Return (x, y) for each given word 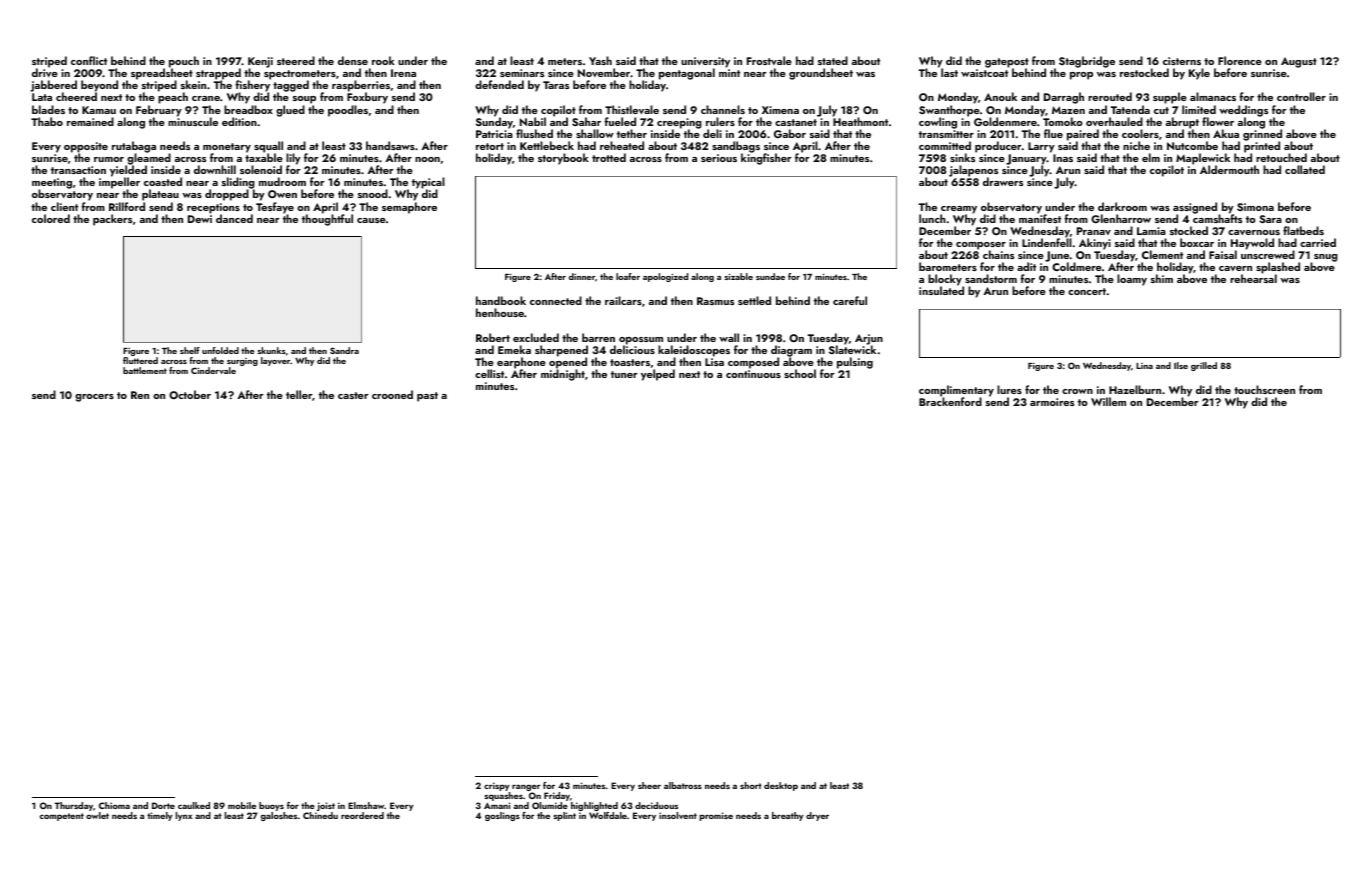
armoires (1052, 402)
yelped (658, 375)
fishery (252, 87)
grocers (94, 398)
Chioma (114, 805)
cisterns (1182, 61)
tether (632, 133)
